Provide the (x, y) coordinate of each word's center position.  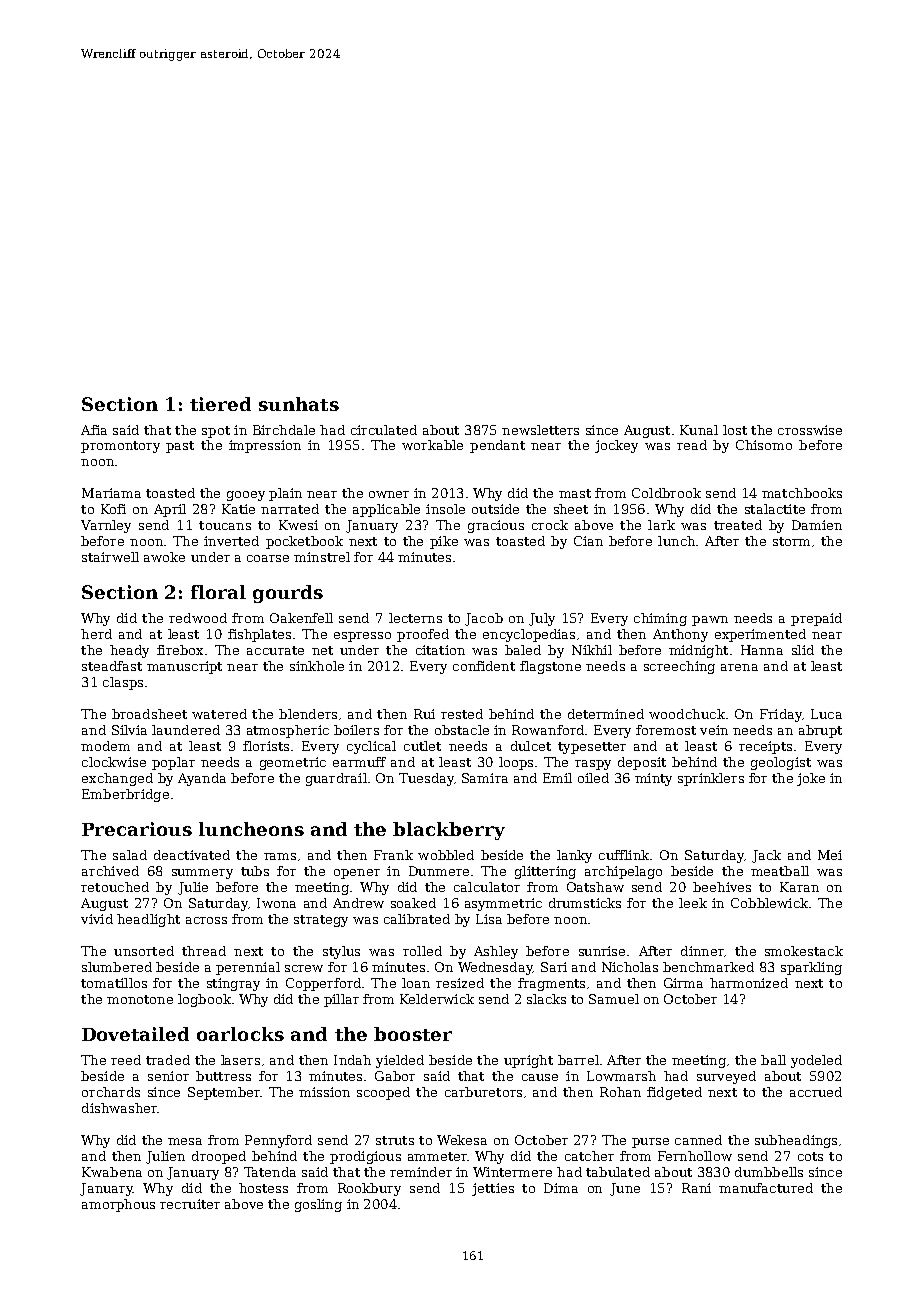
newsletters (540, 430)
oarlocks (240, 1034)
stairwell (110, 557)
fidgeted (674, 1093)
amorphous (118, 1205)
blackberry (449, 831)
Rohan (620, 1092)
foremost (666, 730)
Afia (94, 430)
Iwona (276, 903)
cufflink (624, 855)
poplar (173, 763)
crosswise (810, 430)
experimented (760, 635)
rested (462, 714)
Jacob (484, 619)
